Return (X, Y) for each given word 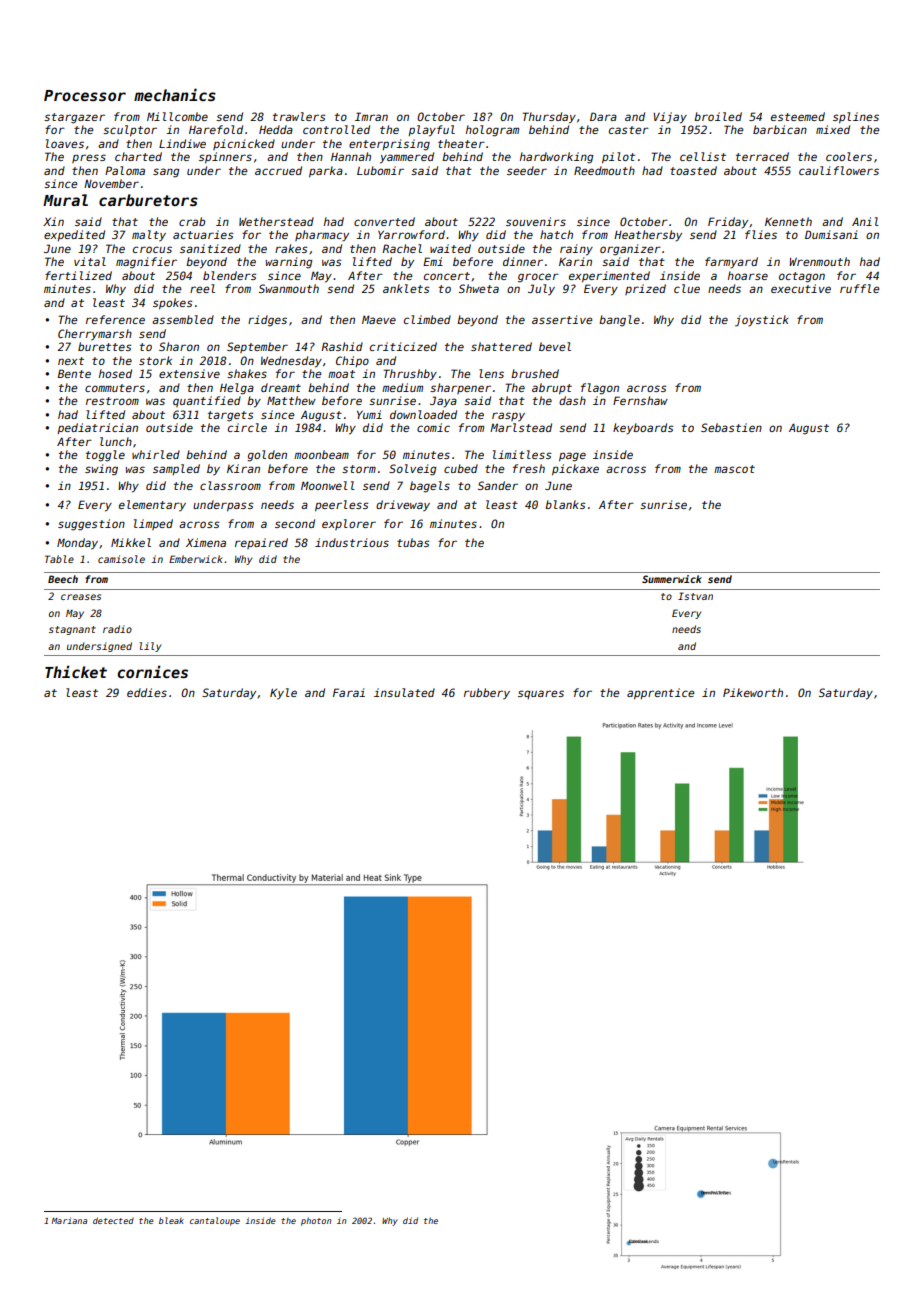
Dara (603, 116)
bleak (171, 1220)
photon (316, 1221)
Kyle (283, 693)
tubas (413, 542)
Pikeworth (753, 692)
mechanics (175, 94)
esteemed (798, 116)
